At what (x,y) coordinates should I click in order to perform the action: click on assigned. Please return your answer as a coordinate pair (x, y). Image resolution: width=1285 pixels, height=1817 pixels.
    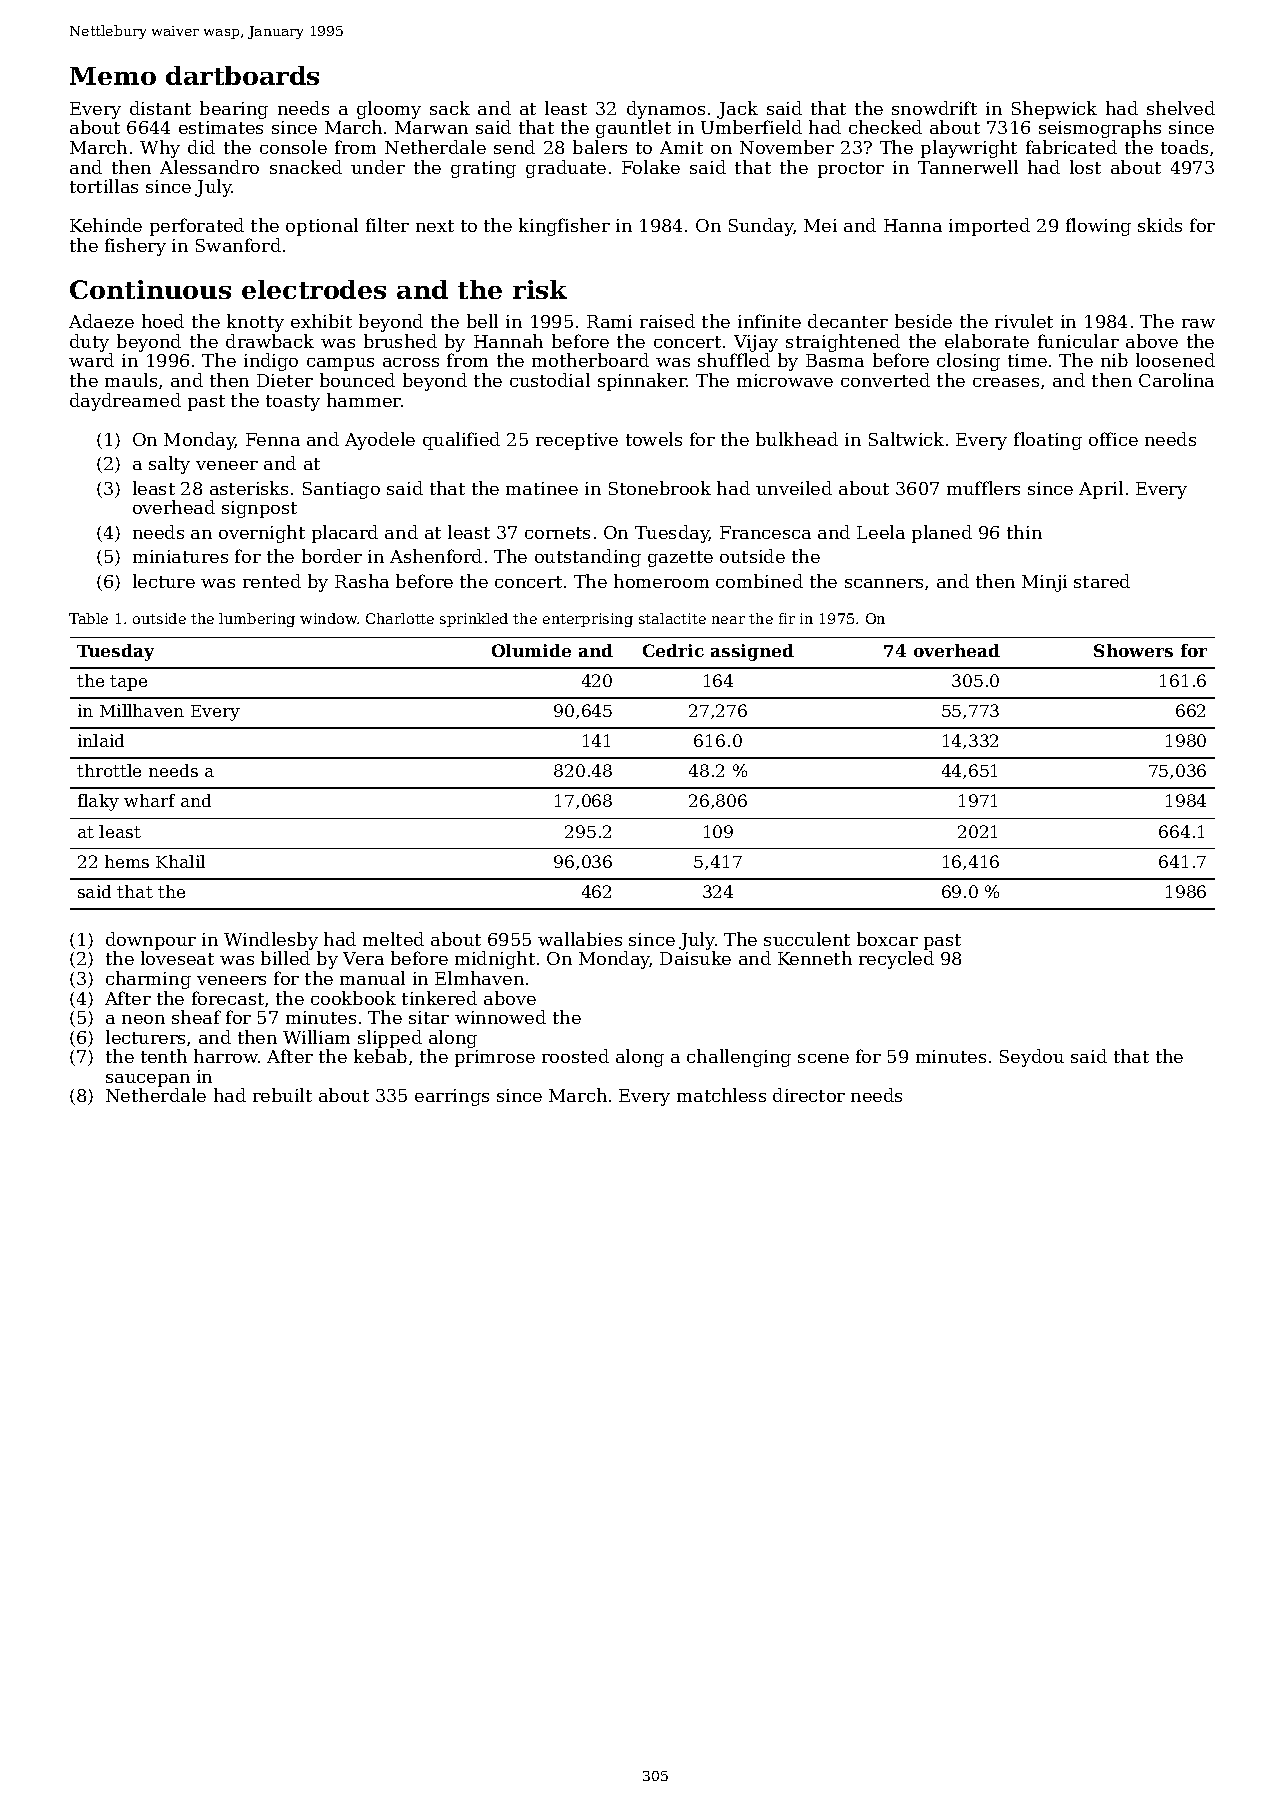
    Looking at the image, I should click on (752, 652).
